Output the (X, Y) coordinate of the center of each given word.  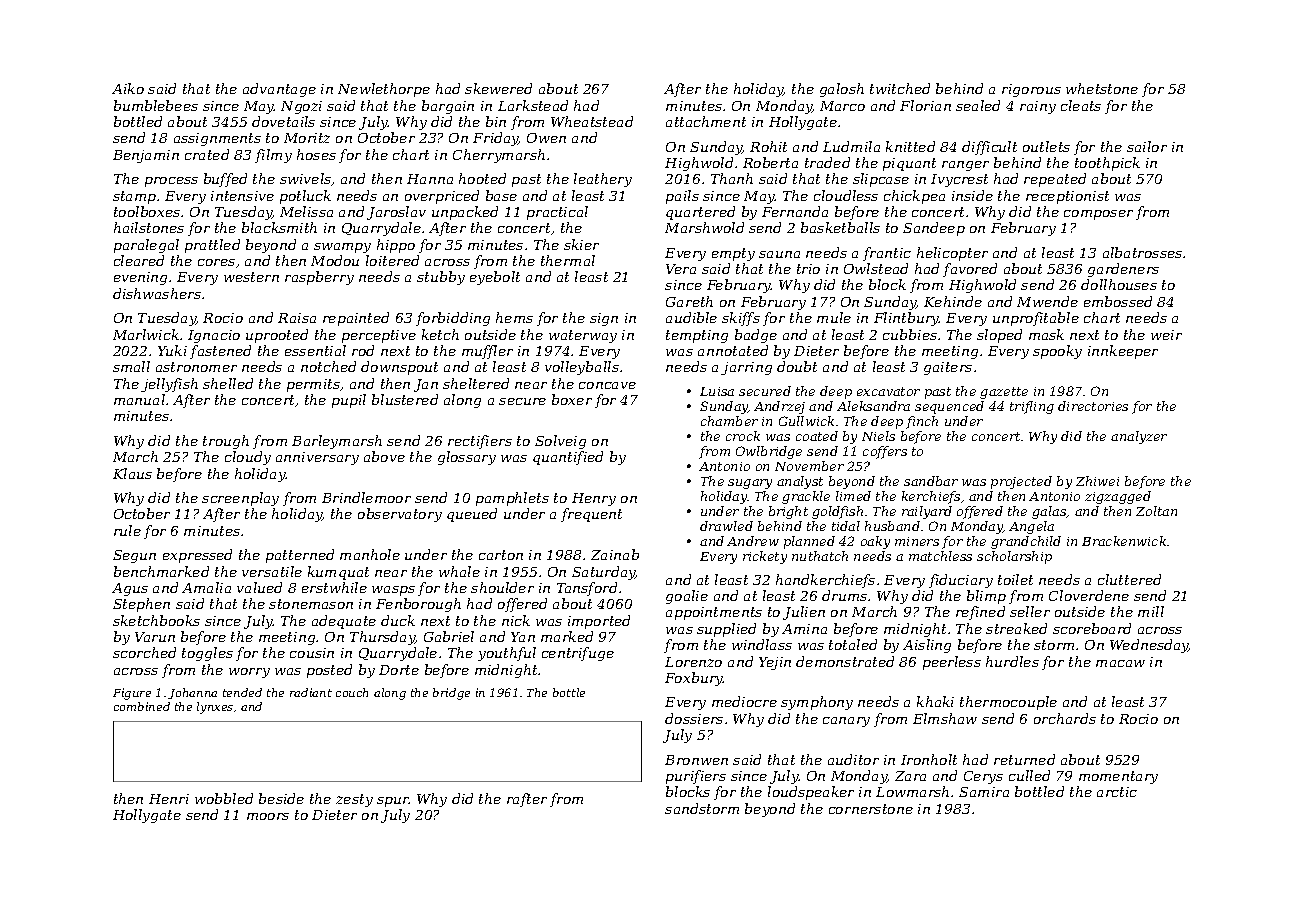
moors (268, 816)
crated (207, 154)
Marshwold (704, 227)
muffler (487, 352)
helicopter (952, 254)
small (131, 366)
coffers (885, 452)
